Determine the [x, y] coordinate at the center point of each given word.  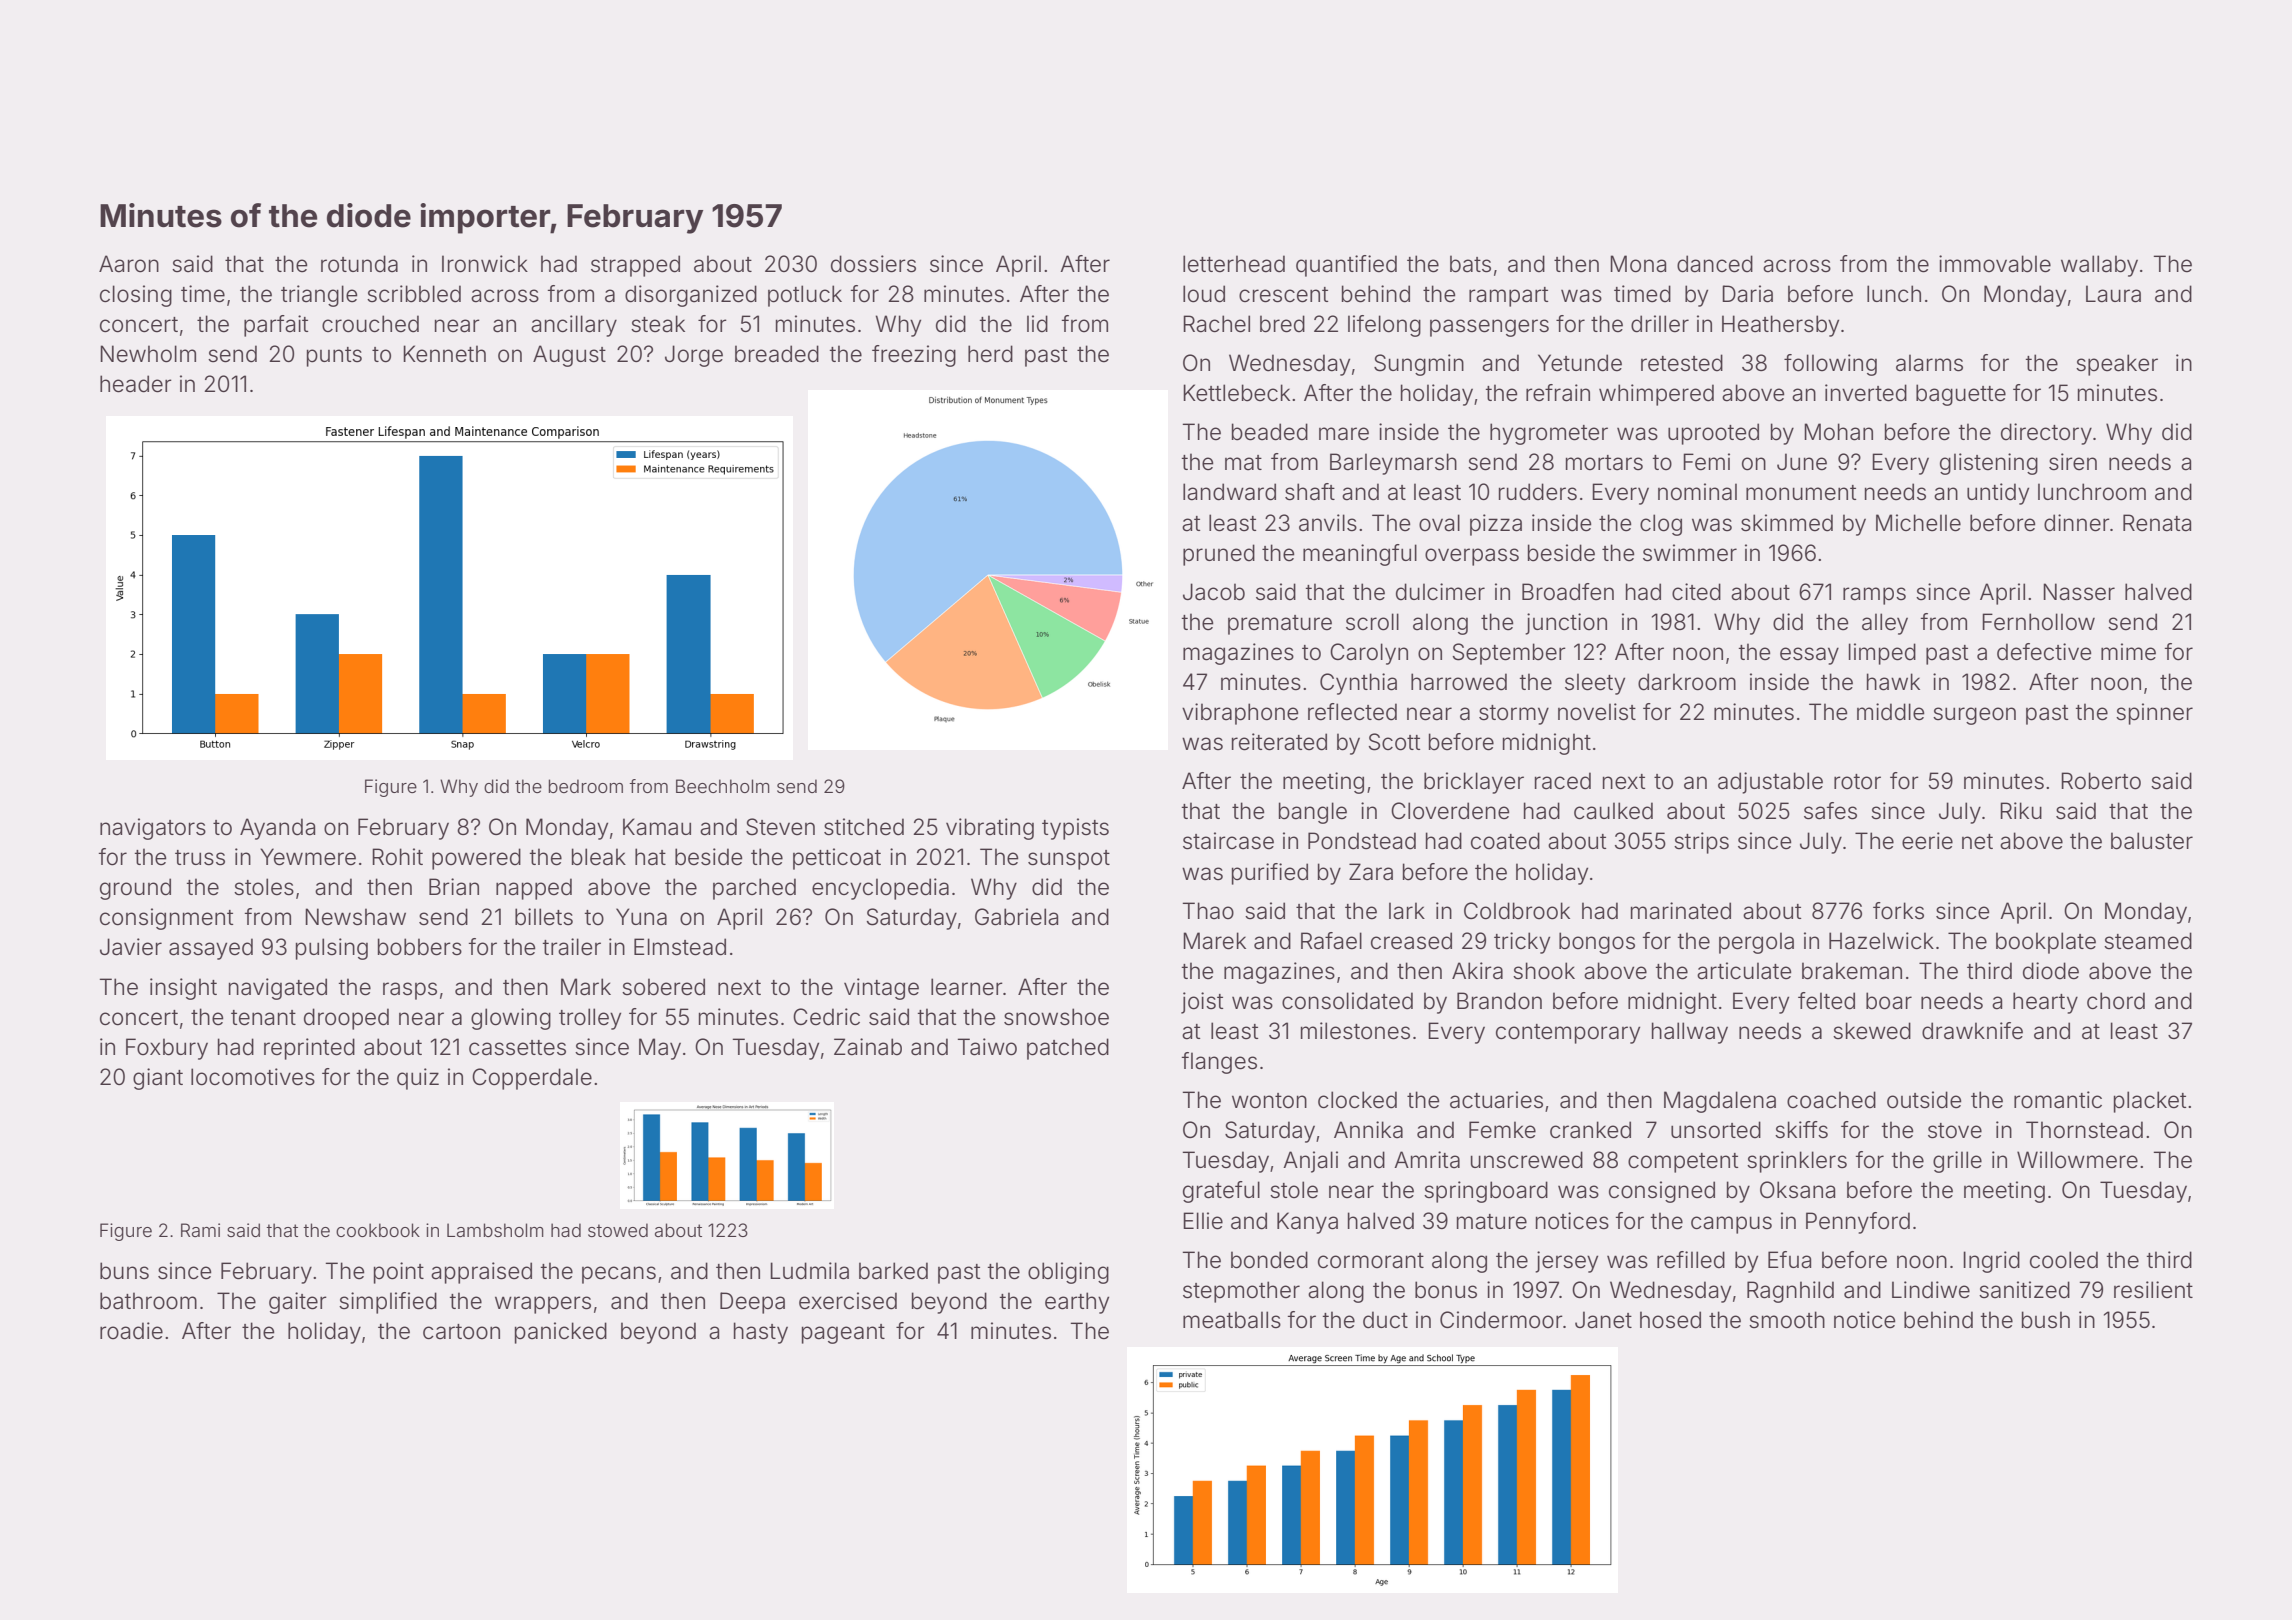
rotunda [359, 264]
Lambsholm [495, 1230]
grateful [1221, 1192]
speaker [2117, 365]
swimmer [1690, 553]
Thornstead [2084, 1130]
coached [1831, 1100]
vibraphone [1240, 714]
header [136, 384]
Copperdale [532, 1079]
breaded [777, 354]
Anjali [1310, 1162]
